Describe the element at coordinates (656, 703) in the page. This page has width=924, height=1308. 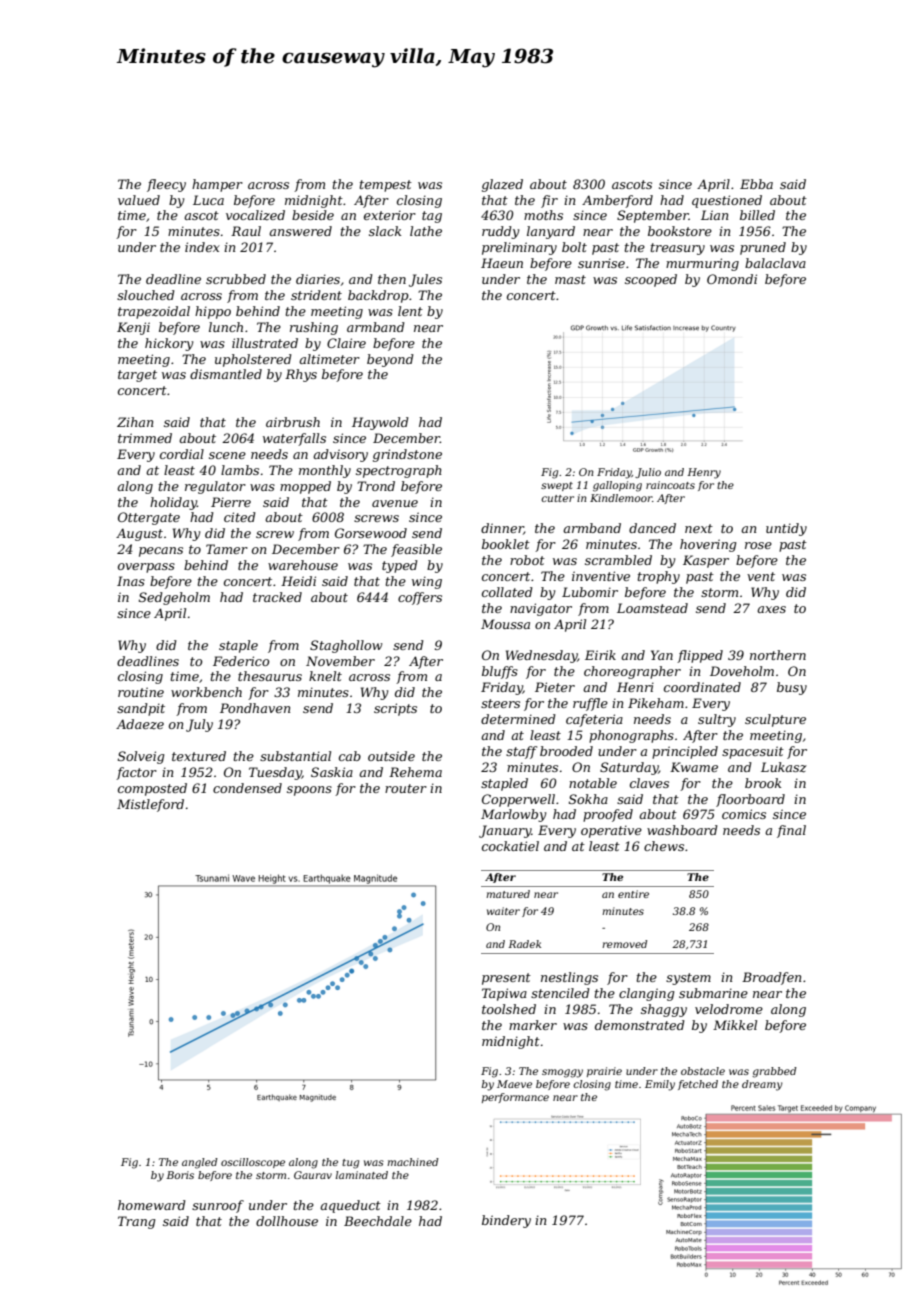
I see `Pikeham` at that location.
